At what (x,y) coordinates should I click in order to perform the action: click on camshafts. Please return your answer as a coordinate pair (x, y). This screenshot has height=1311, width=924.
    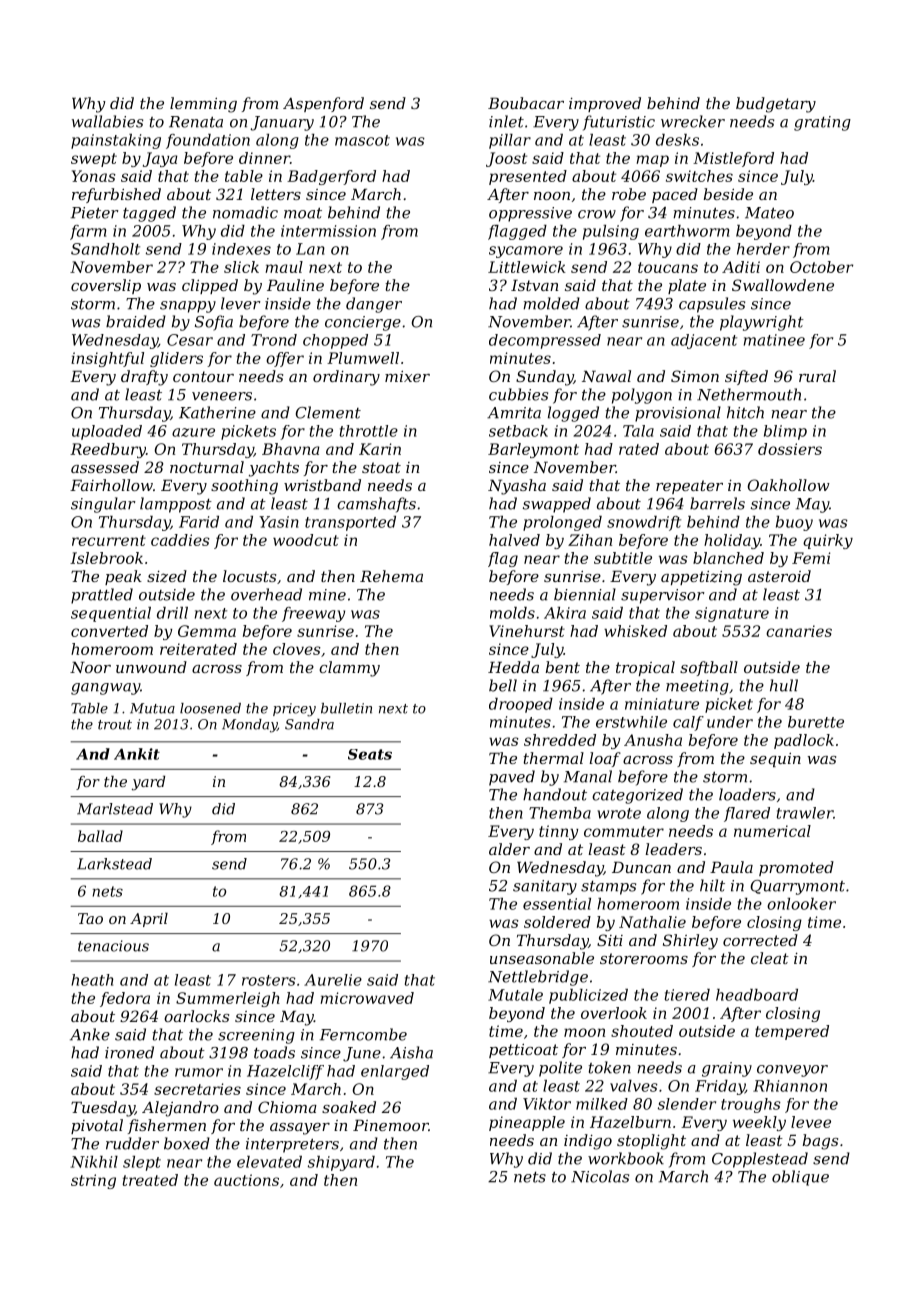
    Looking at the image, I should click on (376, 505).
